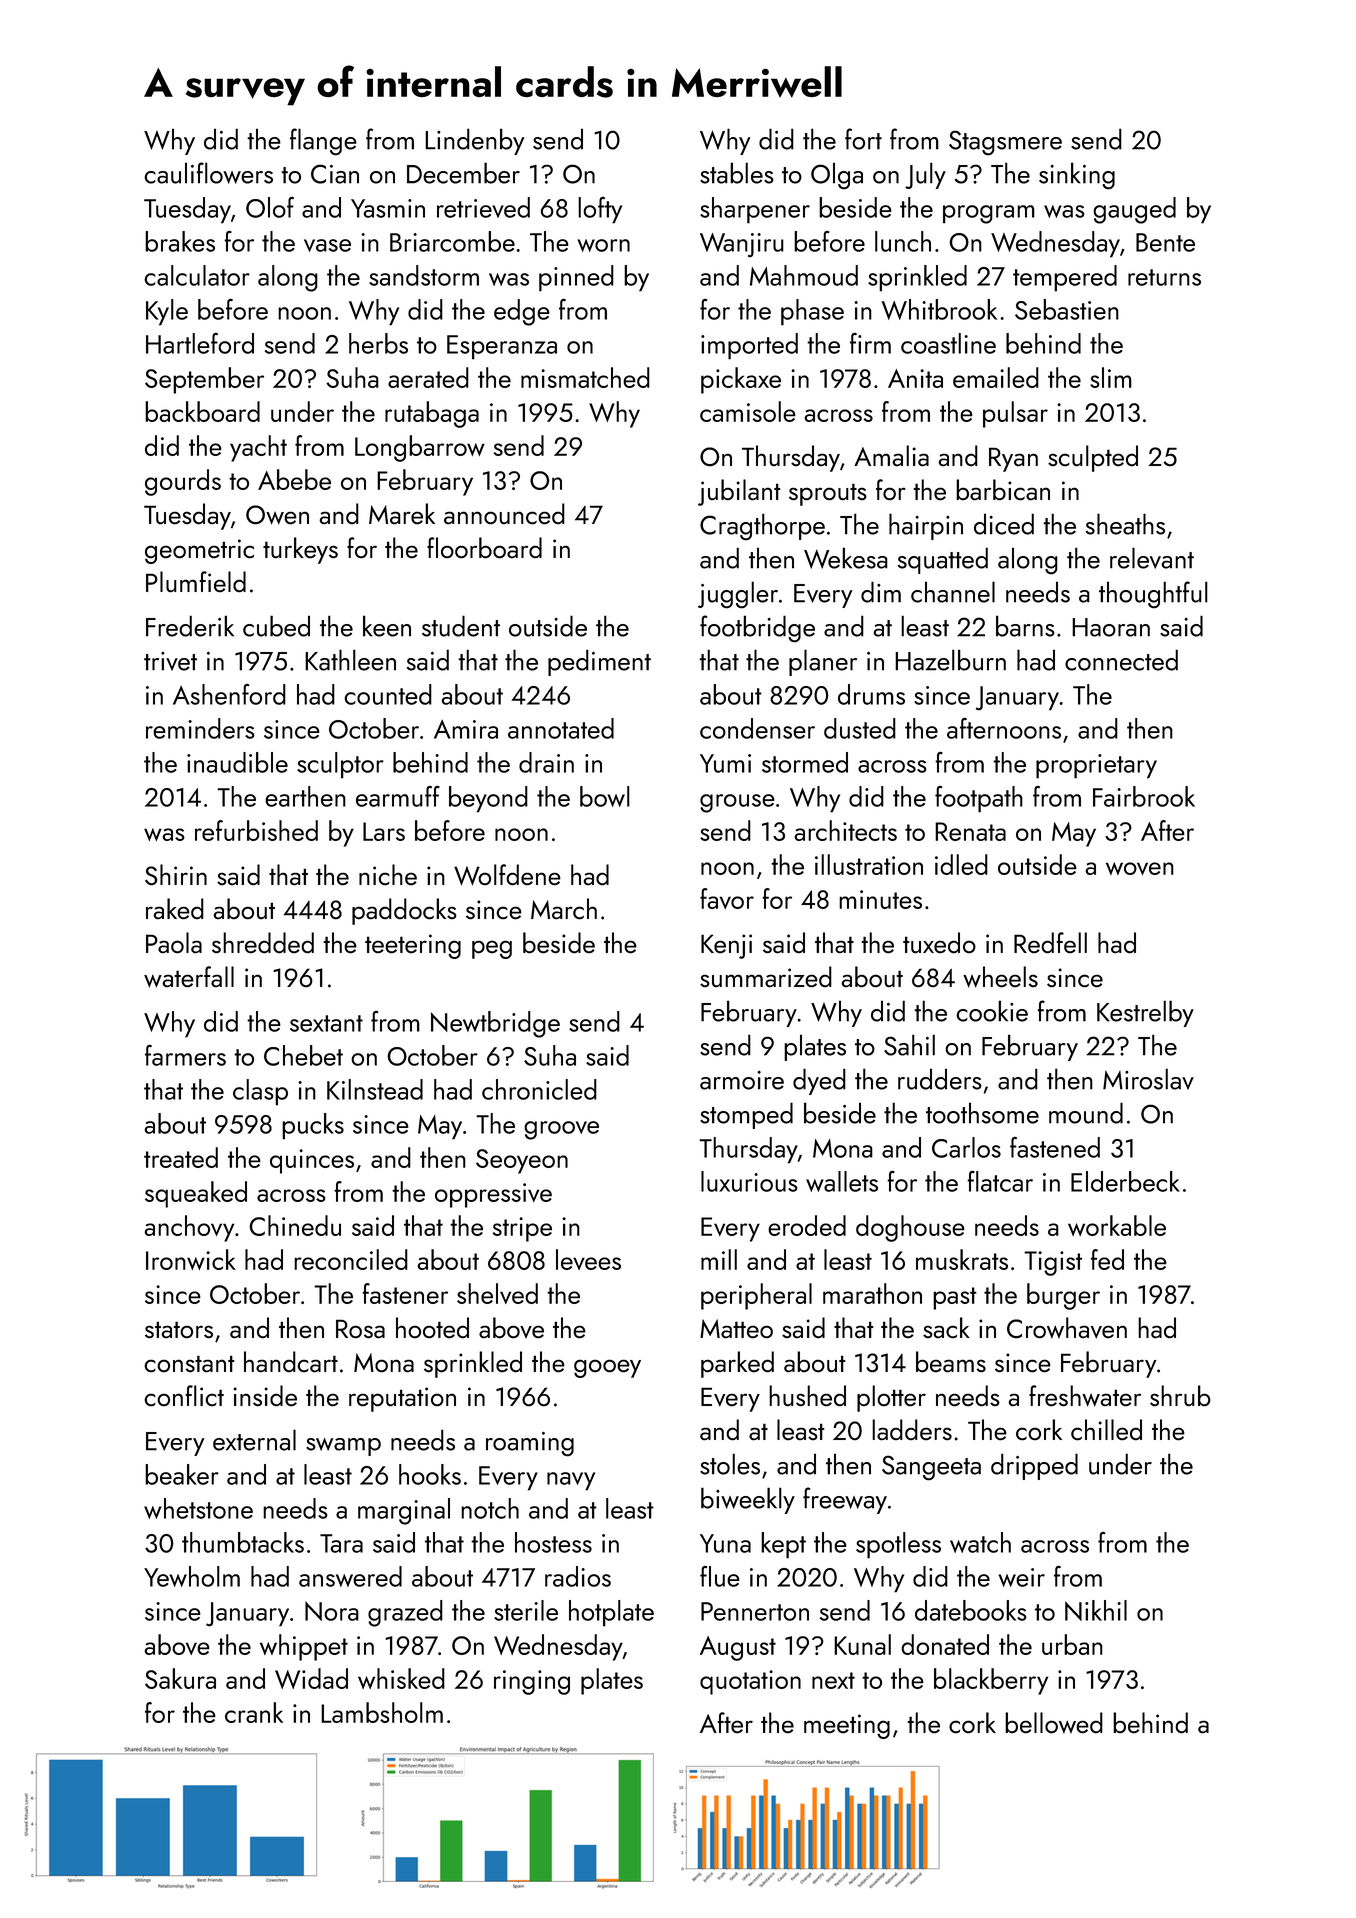 The image size is (1356, 1918). What do you see at coordinates (1050, 942) in the image?
I see `Redfell` at bounding box center [1050, 942].
